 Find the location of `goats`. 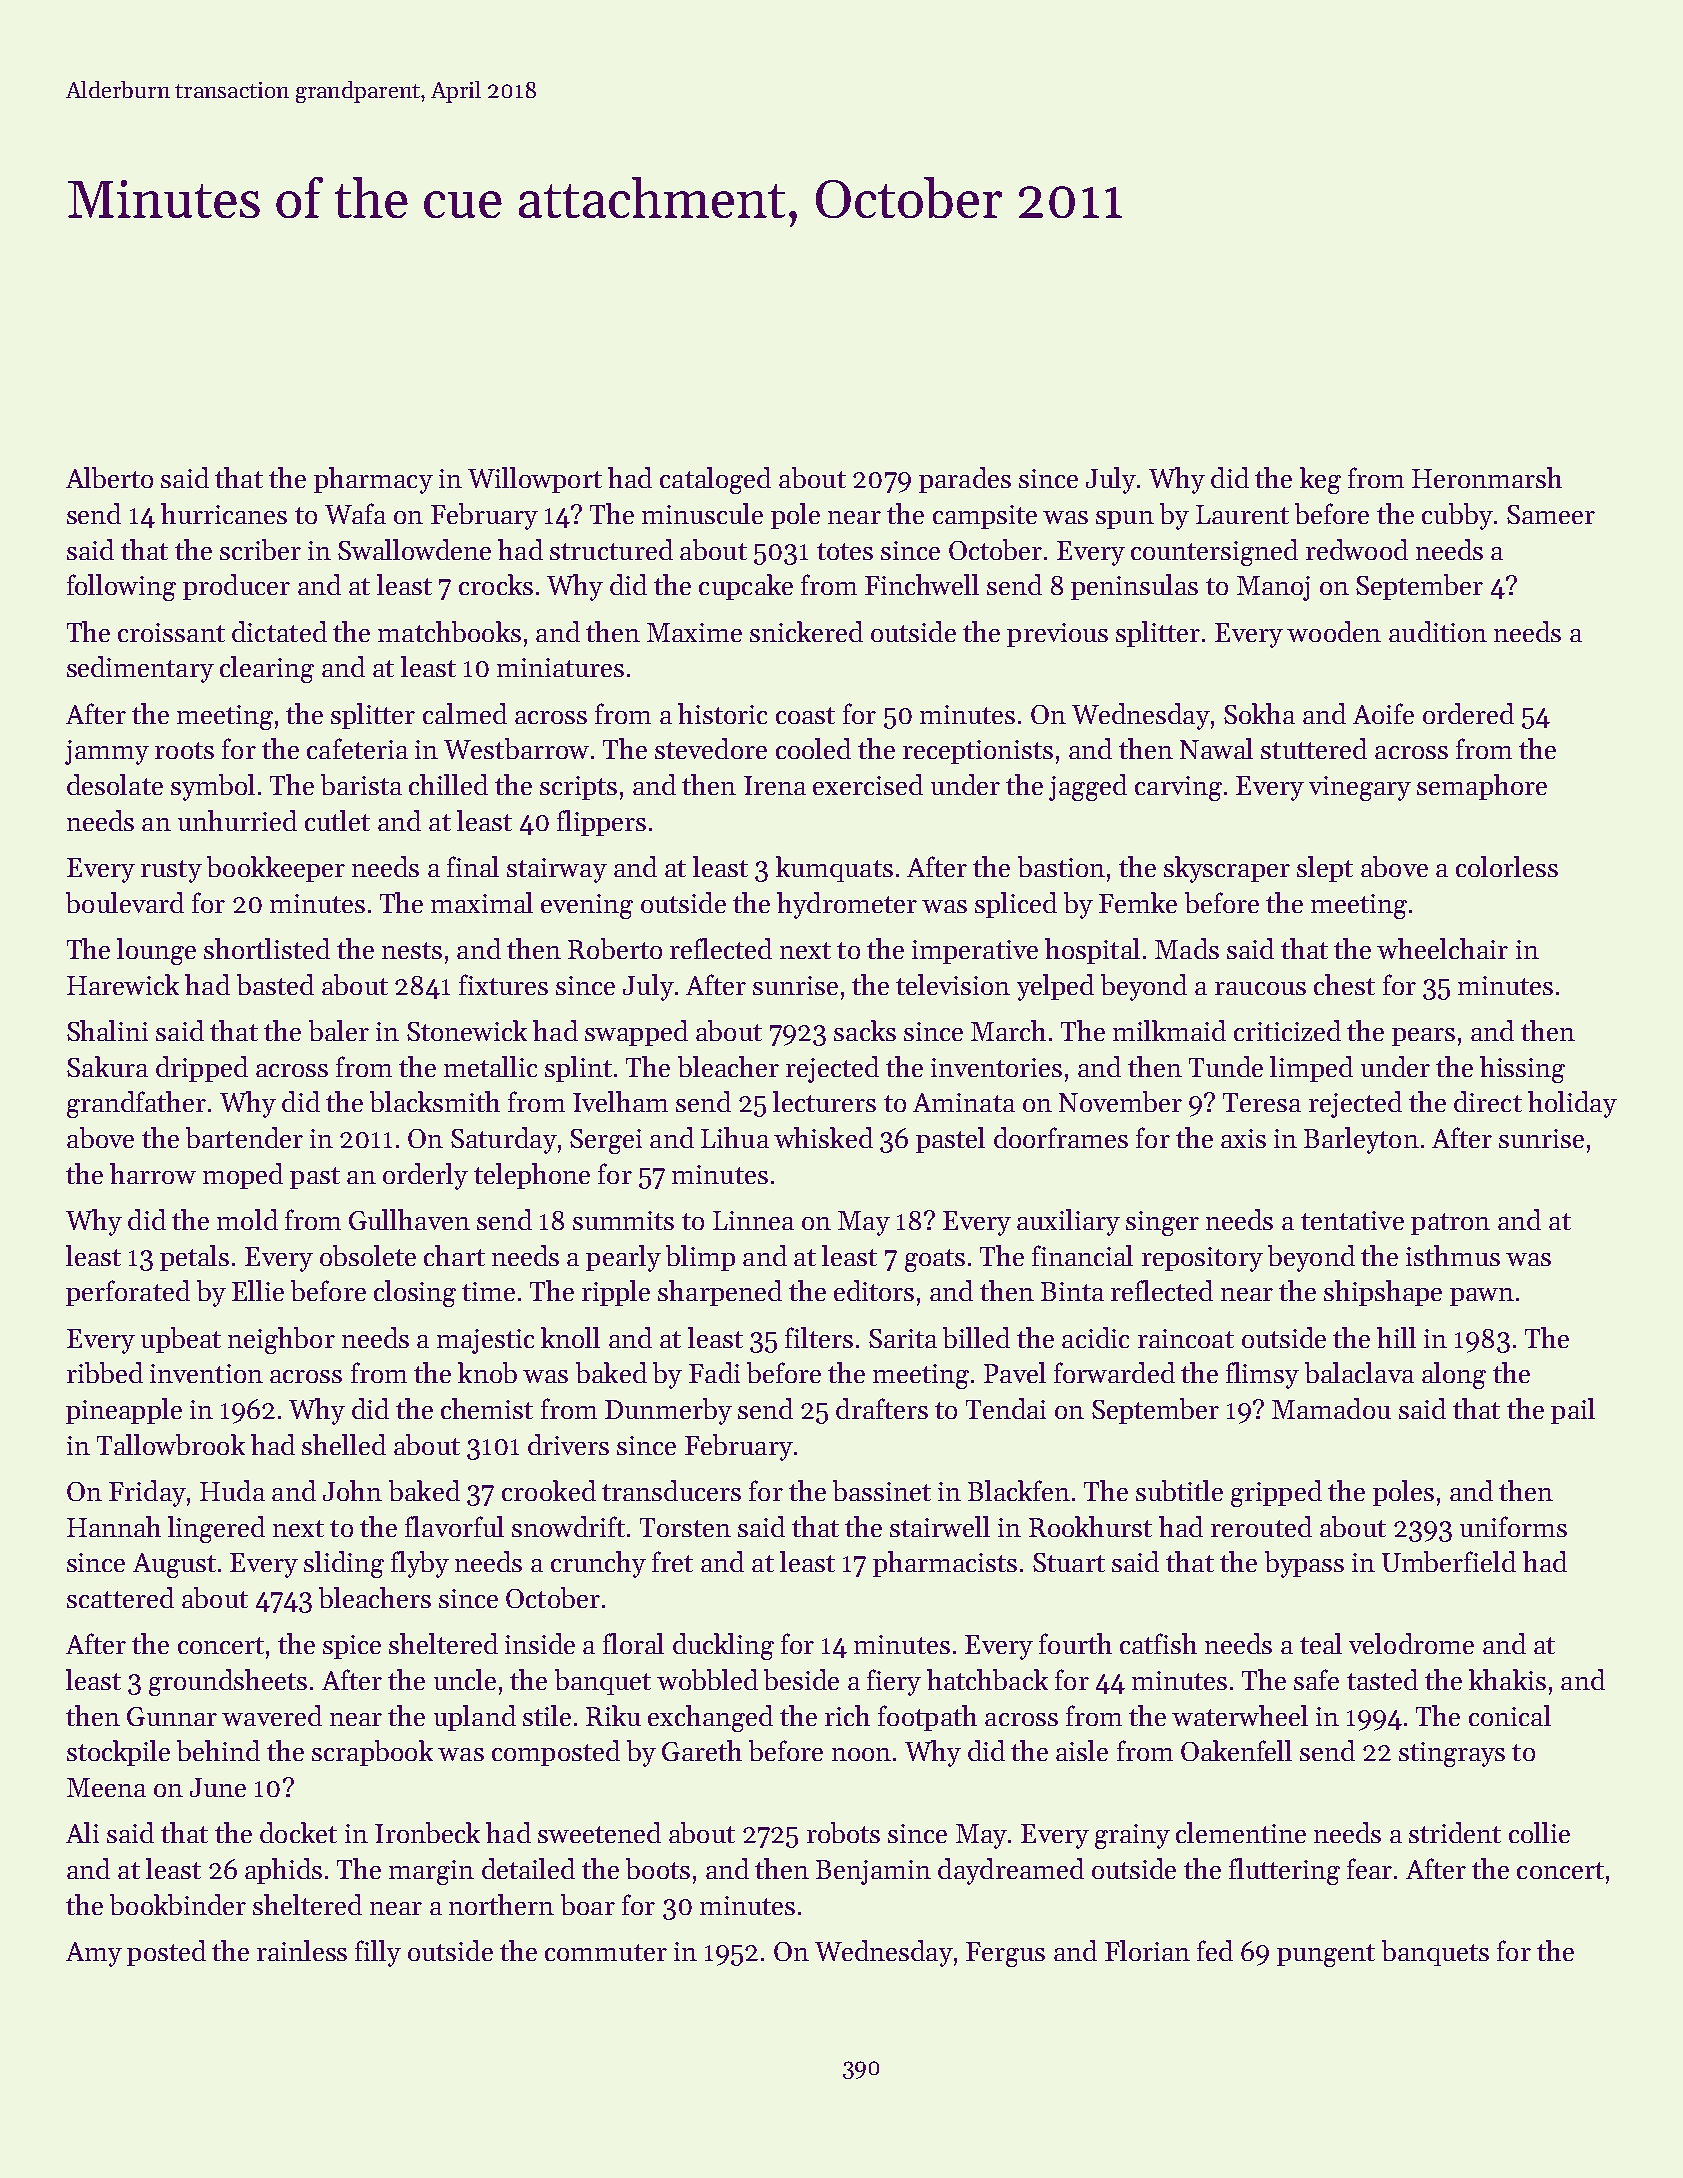

goats is located at coordinates (935, 1260).
